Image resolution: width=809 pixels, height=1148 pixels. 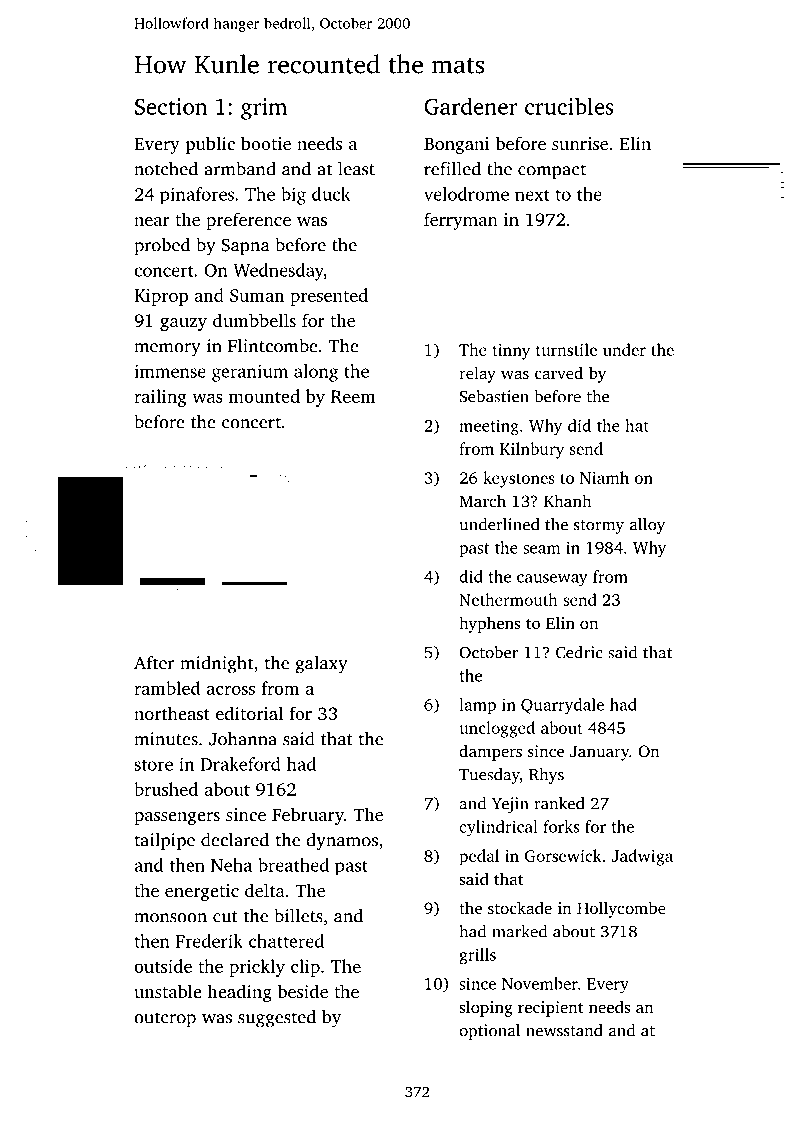 I want to click on Section, so click(x=171, y=106).
